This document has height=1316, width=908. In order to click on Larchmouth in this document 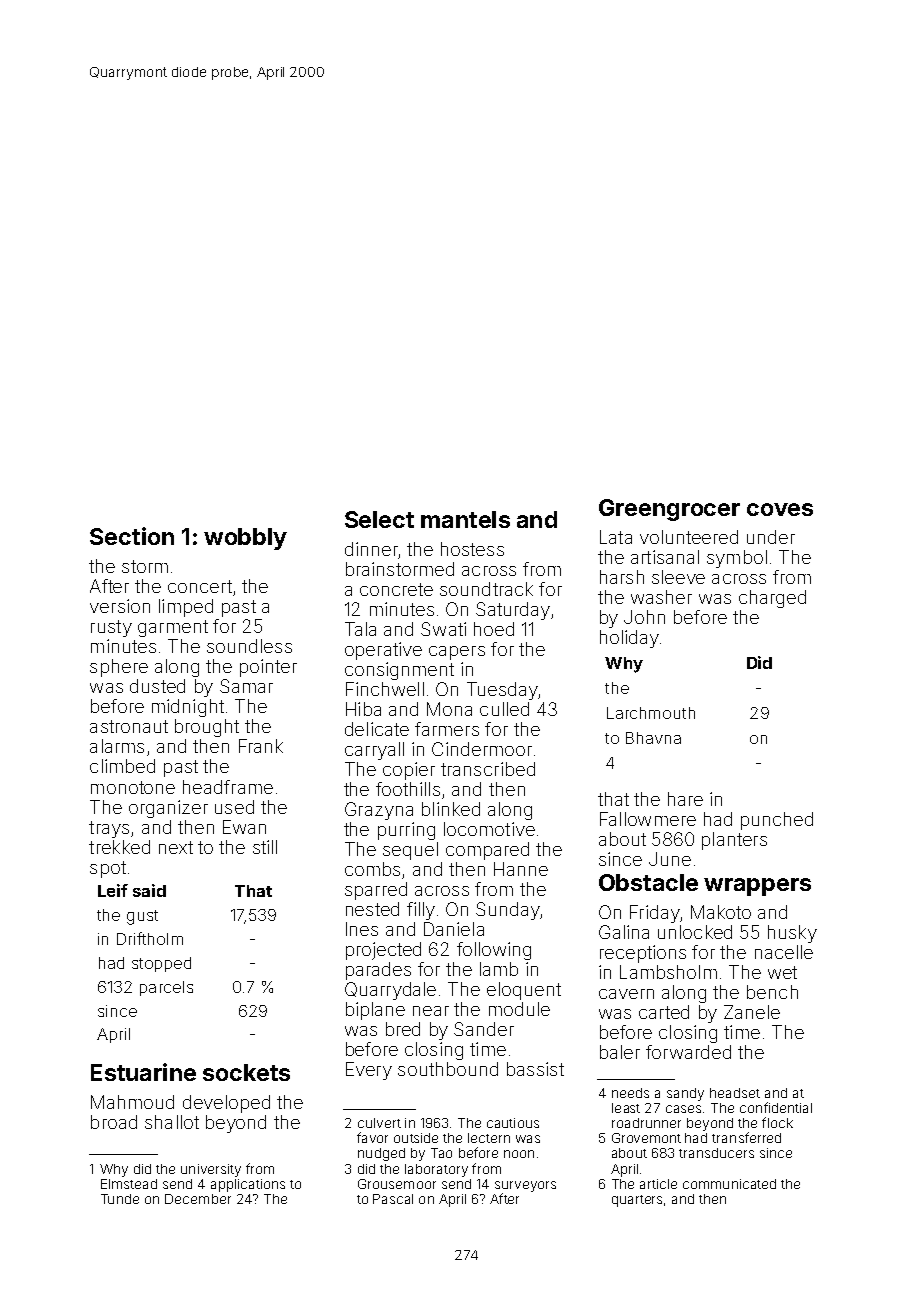, I will do `click(651, 713)`.
